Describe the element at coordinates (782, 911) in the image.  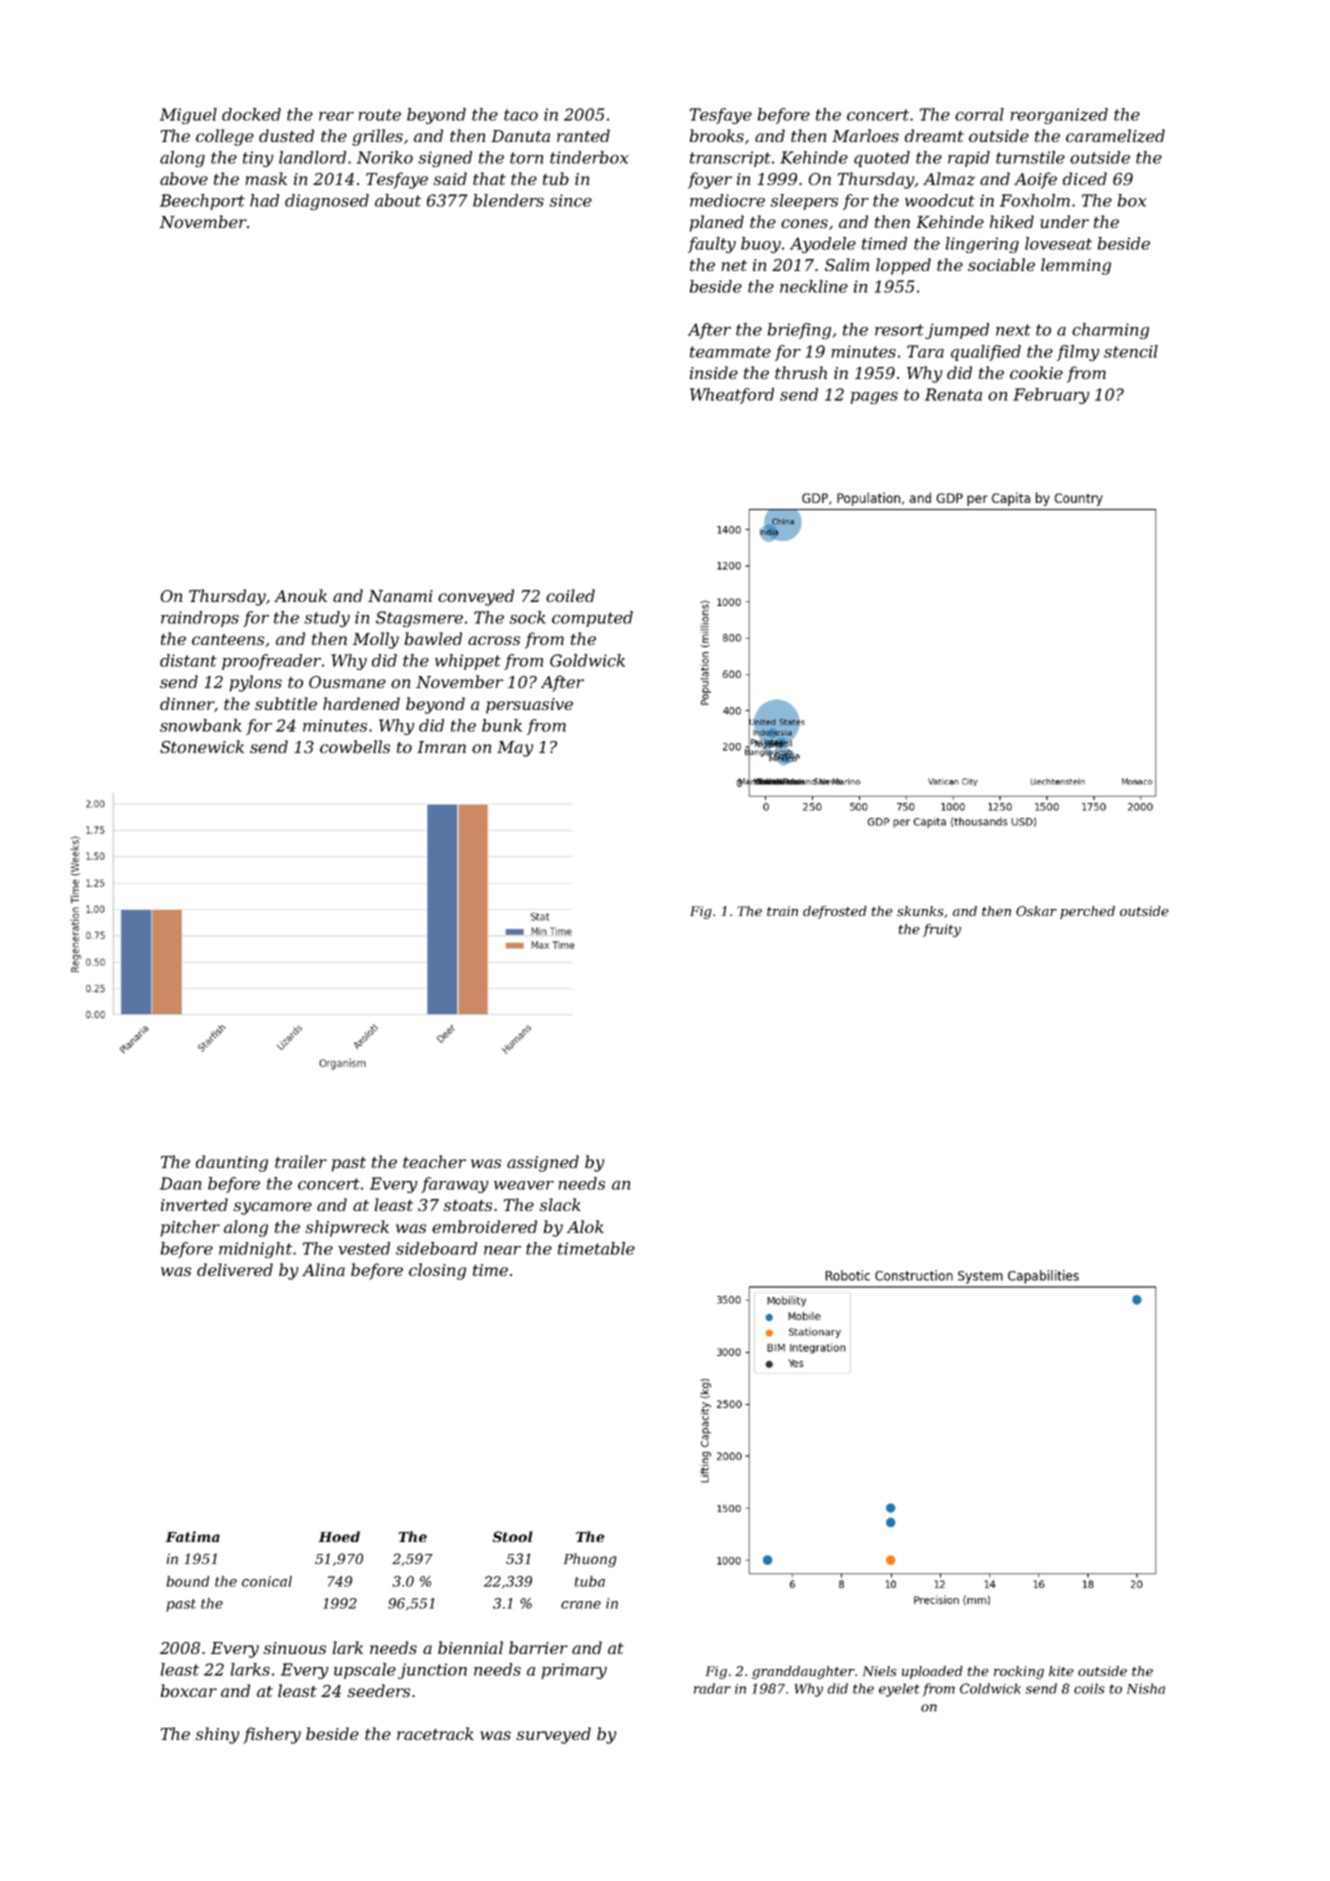
I see `train` at that location.
